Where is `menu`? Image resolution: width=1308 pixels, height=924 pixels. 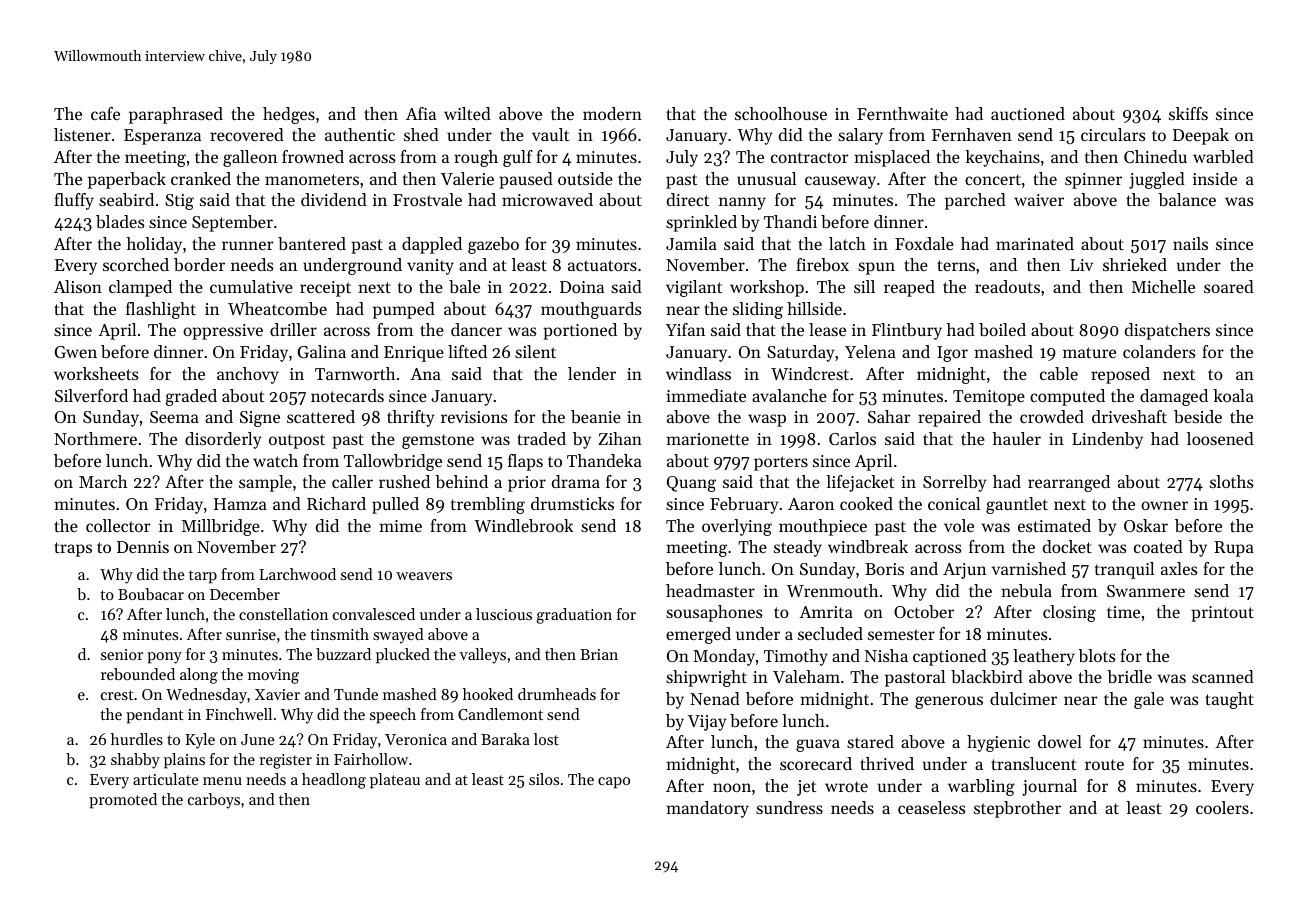
menu is located at coordinates (222, 781).
